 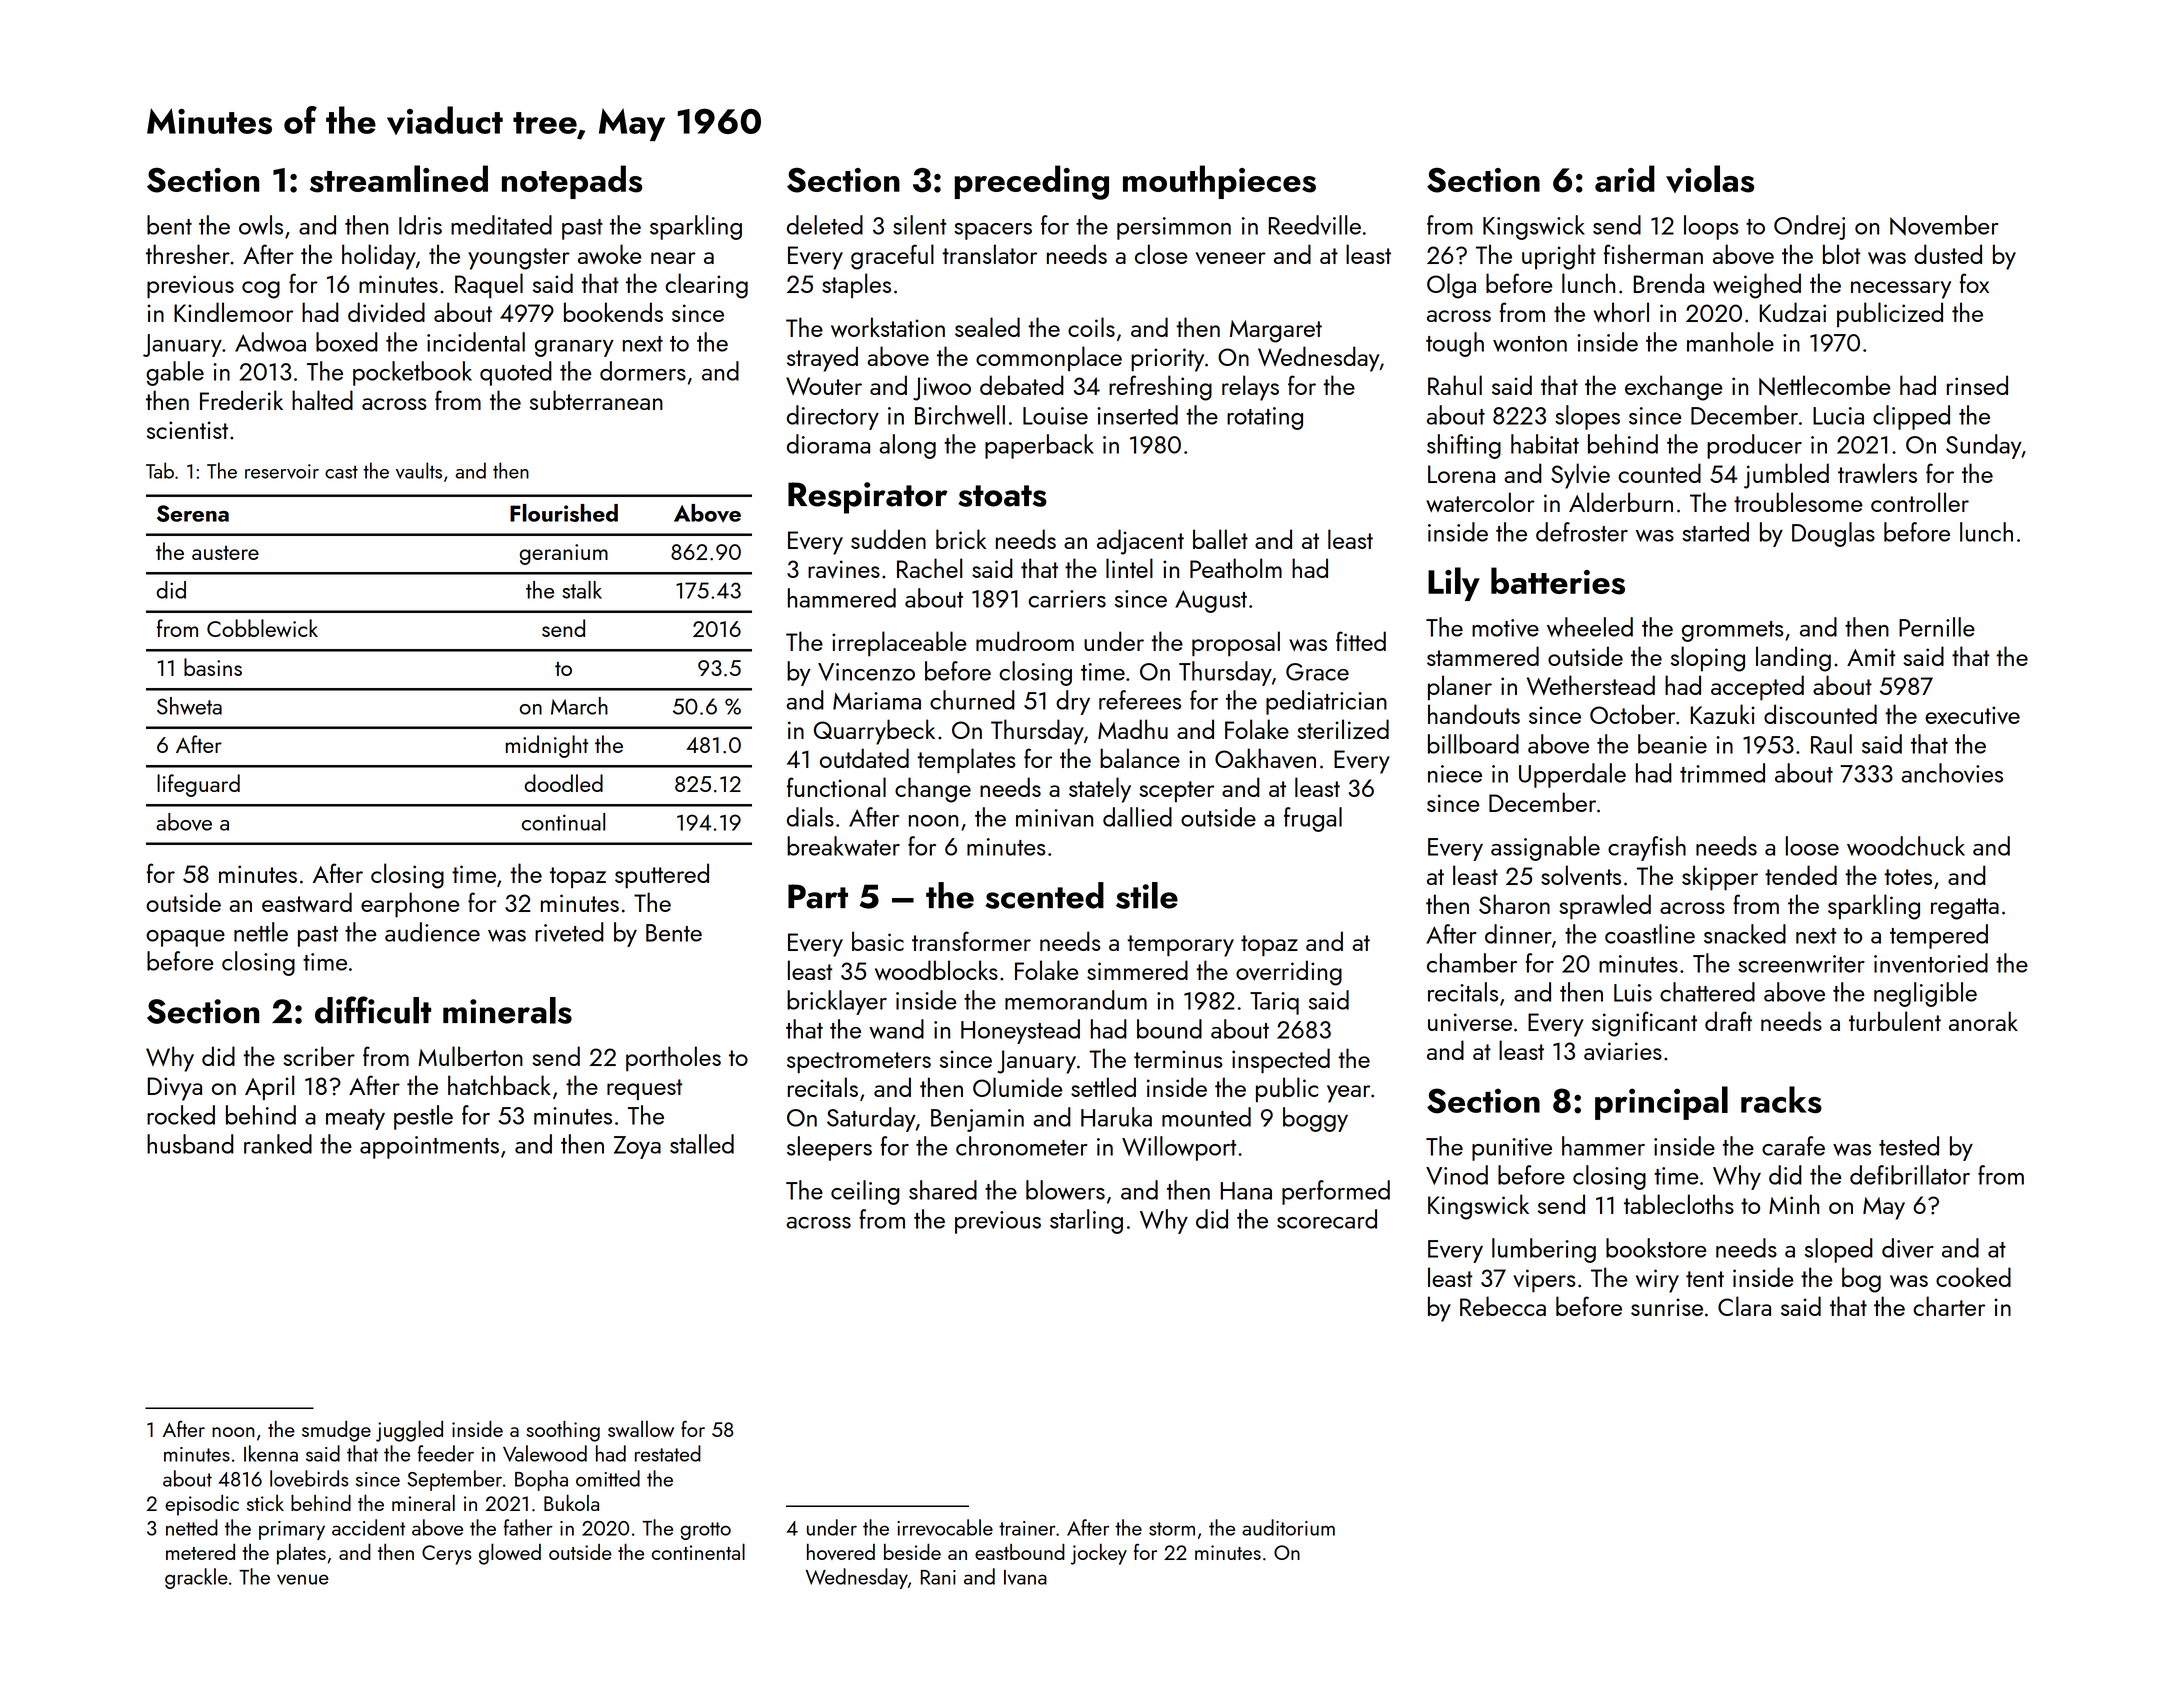 What do you see at coordinates (1723, 714) in the screenshot?
I see `Kazuki` at bounding box center [1723, 714].
